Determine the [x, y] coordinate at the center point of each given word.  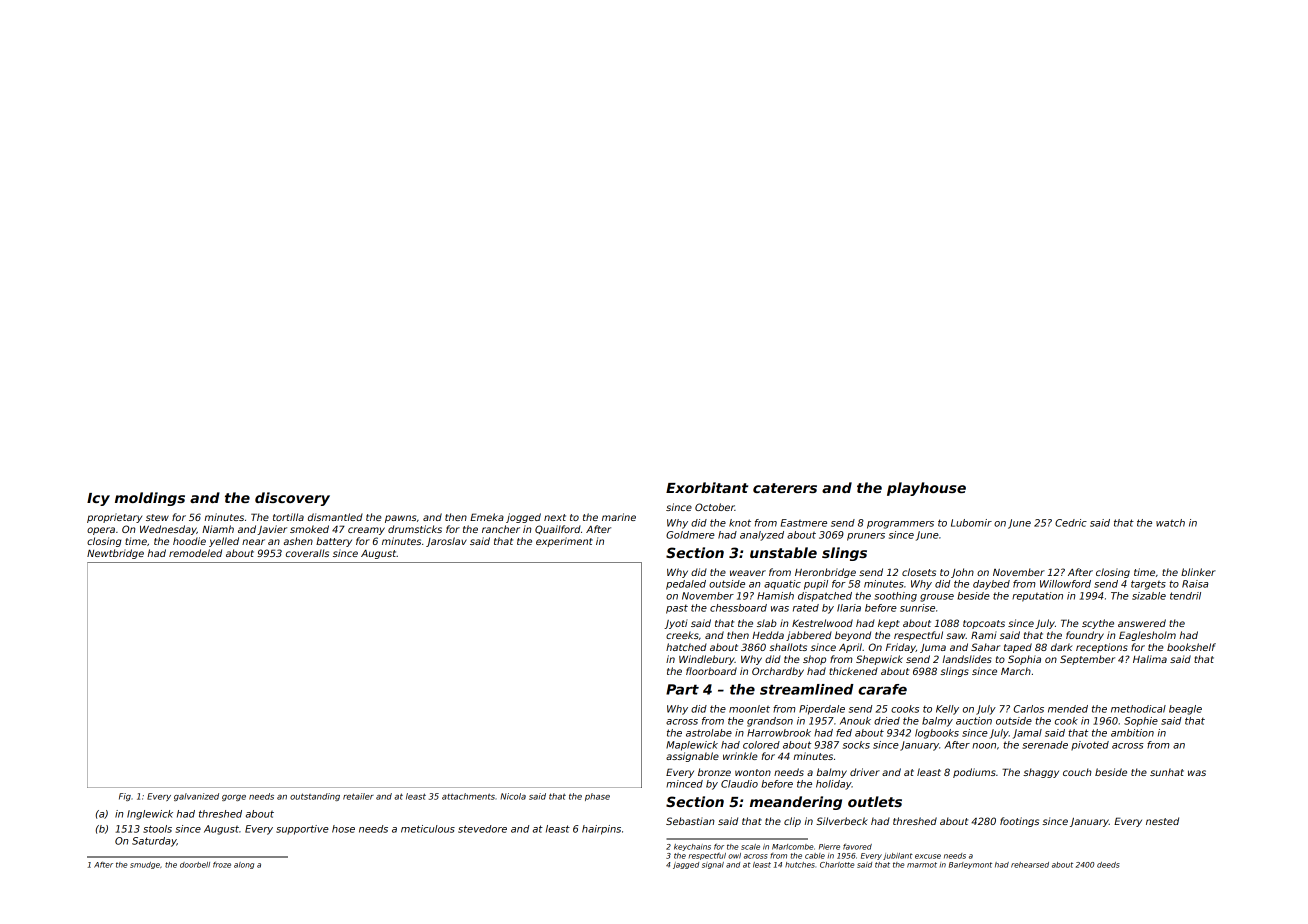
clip [792, 822]
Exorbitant [707, 487]
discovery [292, 499]
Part [682, 689]
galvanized [196, 797]
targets [1148, 585]
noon [984, 746]
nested [1162, 821]
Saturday [154, 842]
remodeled [195, 553]
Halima [1150, 659]
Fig [125, 797]
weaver [748, 573]
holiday [834, 785]
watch [1170, 523]
